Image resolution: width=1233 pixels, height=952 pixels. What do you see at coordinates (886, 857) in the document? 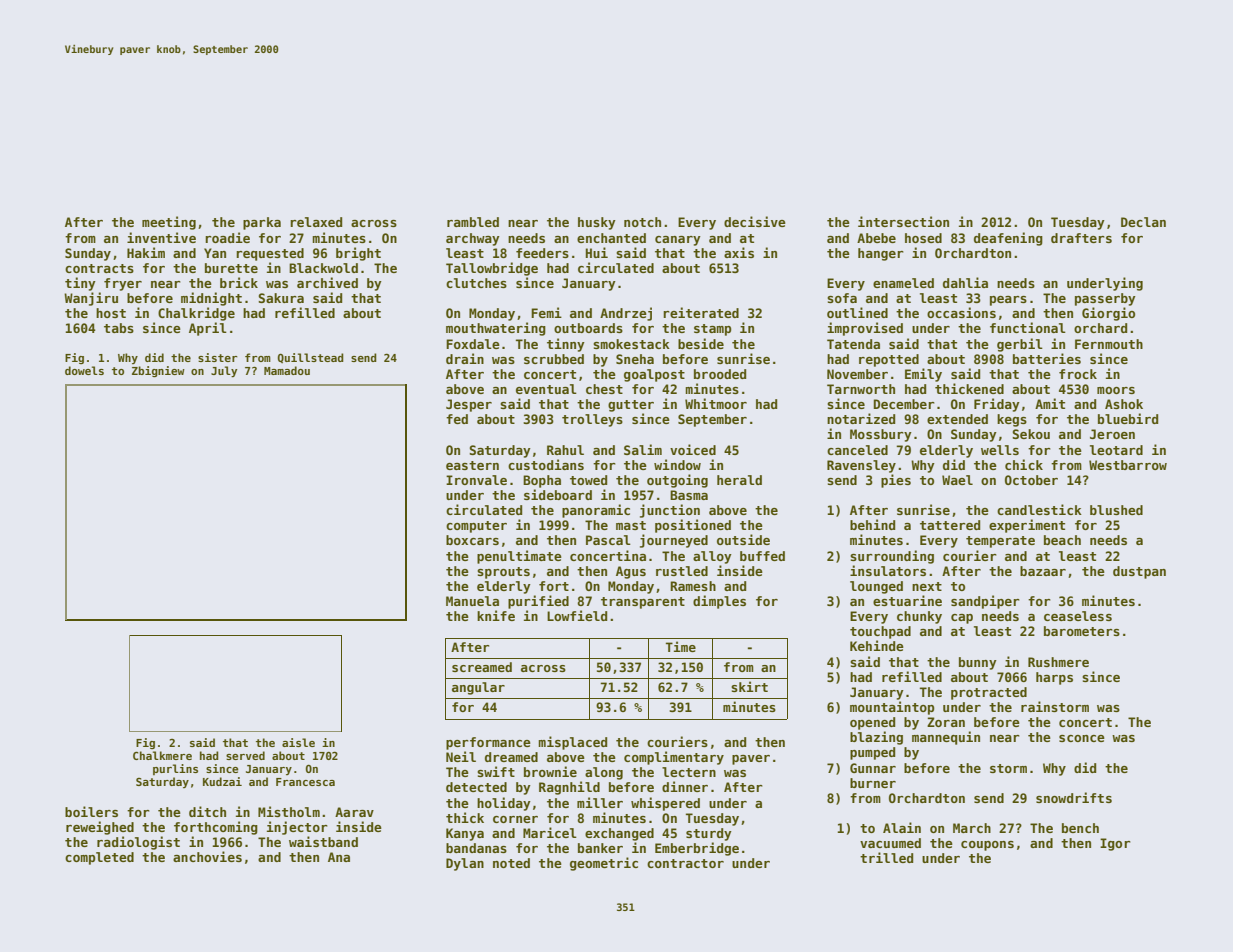
I see `trilled` at bounding box center [886, 857].
